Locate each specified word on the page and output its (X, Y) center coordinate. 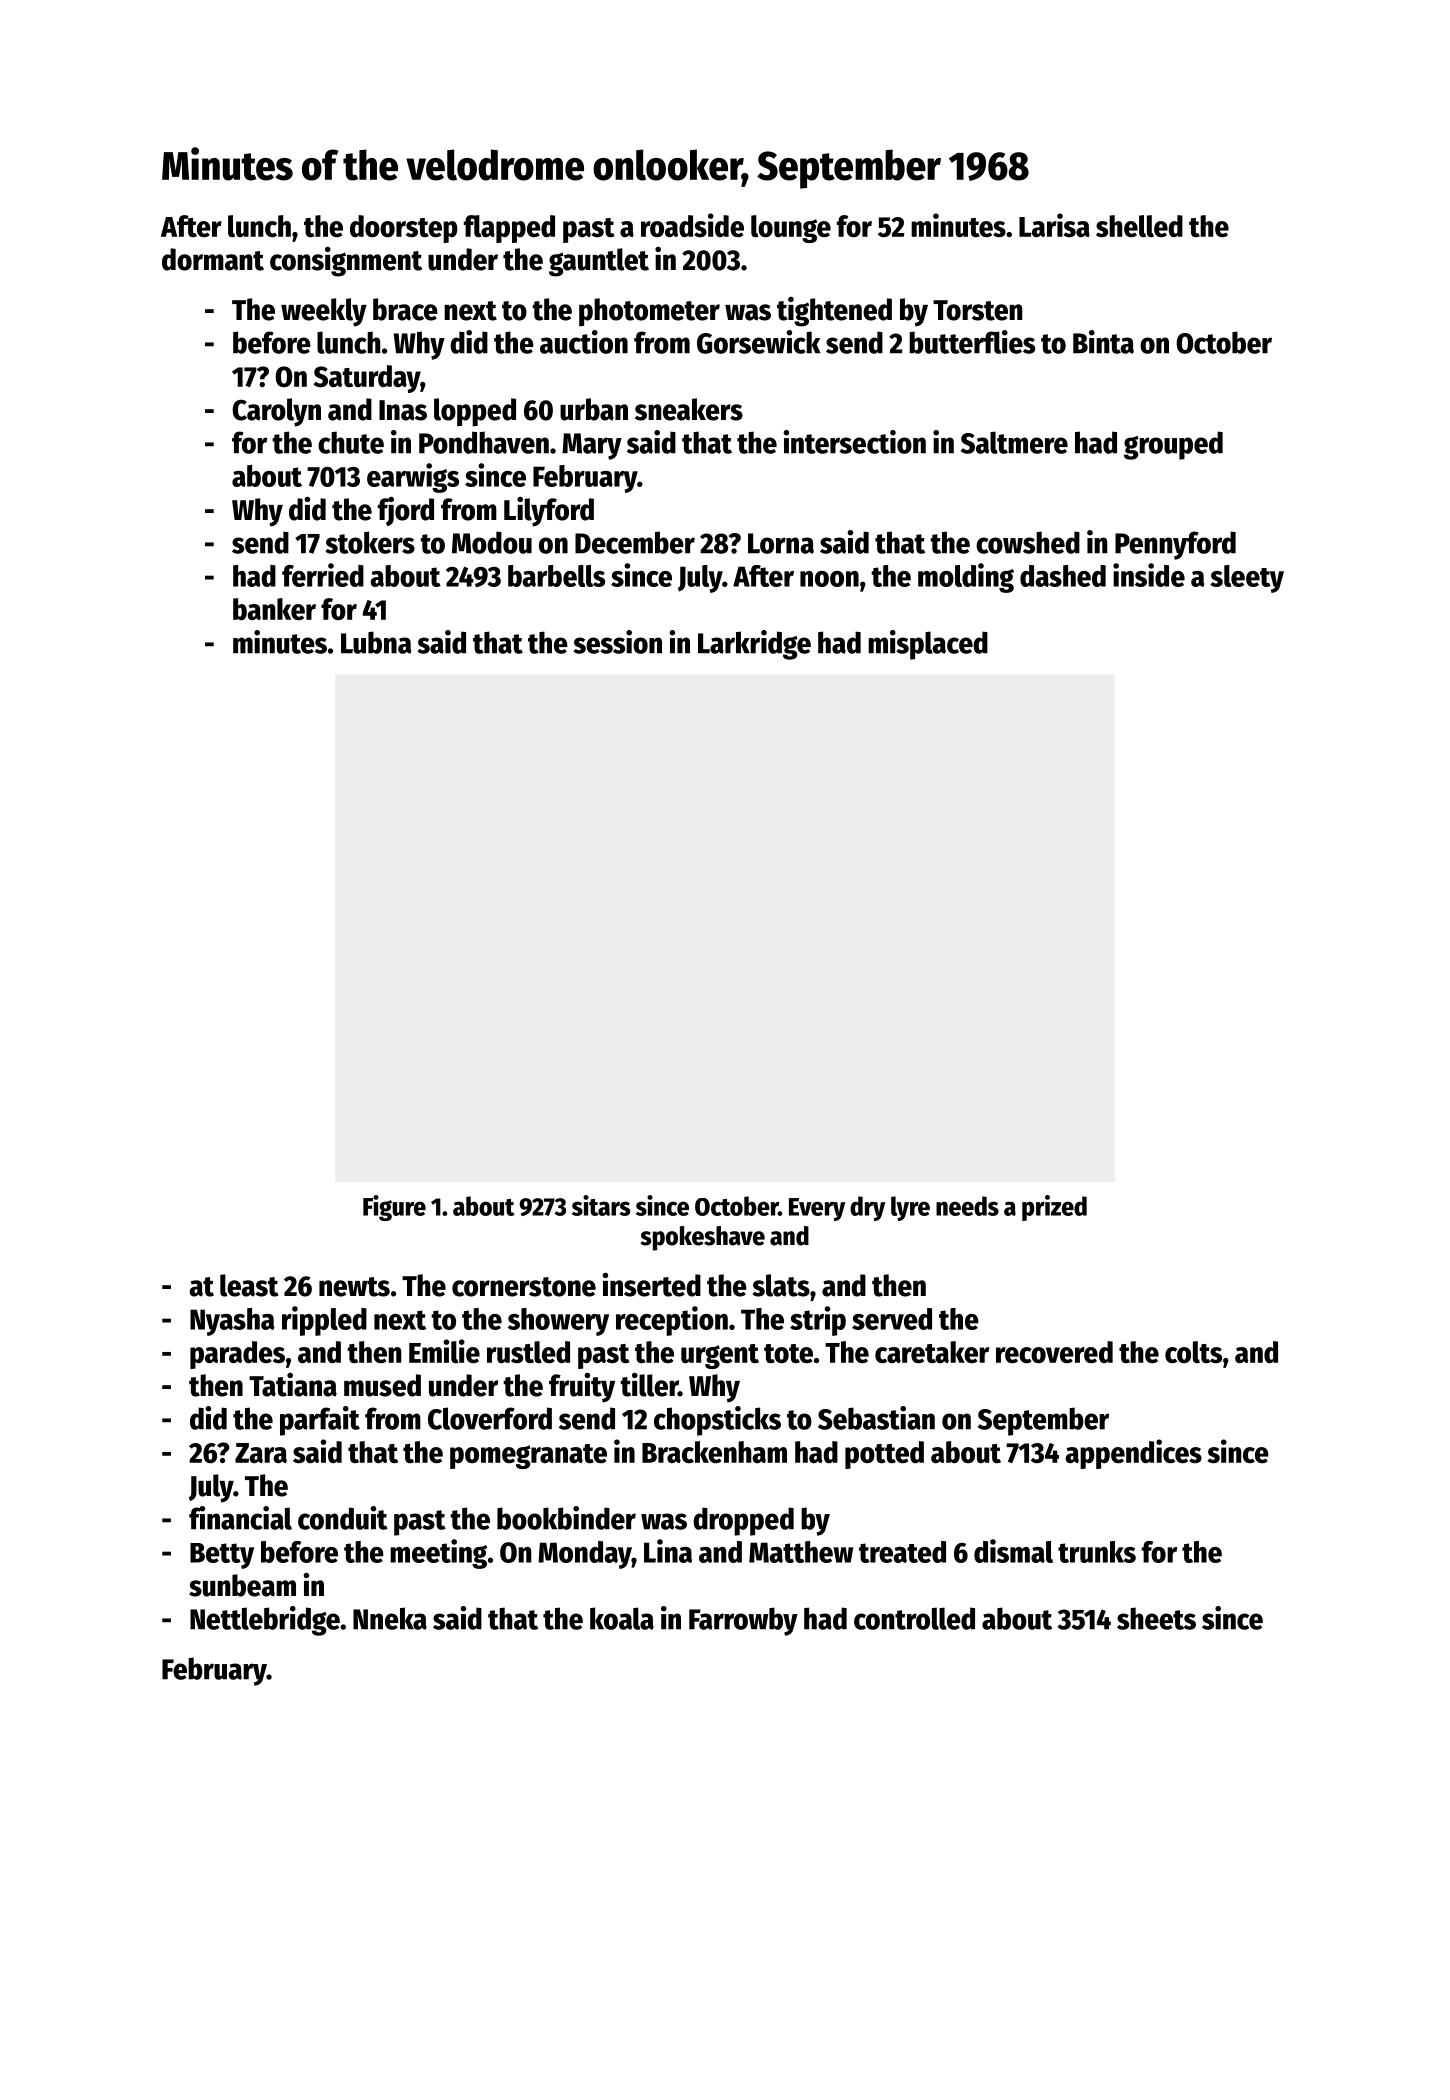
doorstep (404, 229)
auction (584, 342)
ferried (323, 575)
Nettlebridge (265, 1621)
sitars (601, 1205)
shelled (1139, 226)
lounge (791, 229)
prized (1054, 1208)
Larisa (1054, 225)
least (249, 1285)
